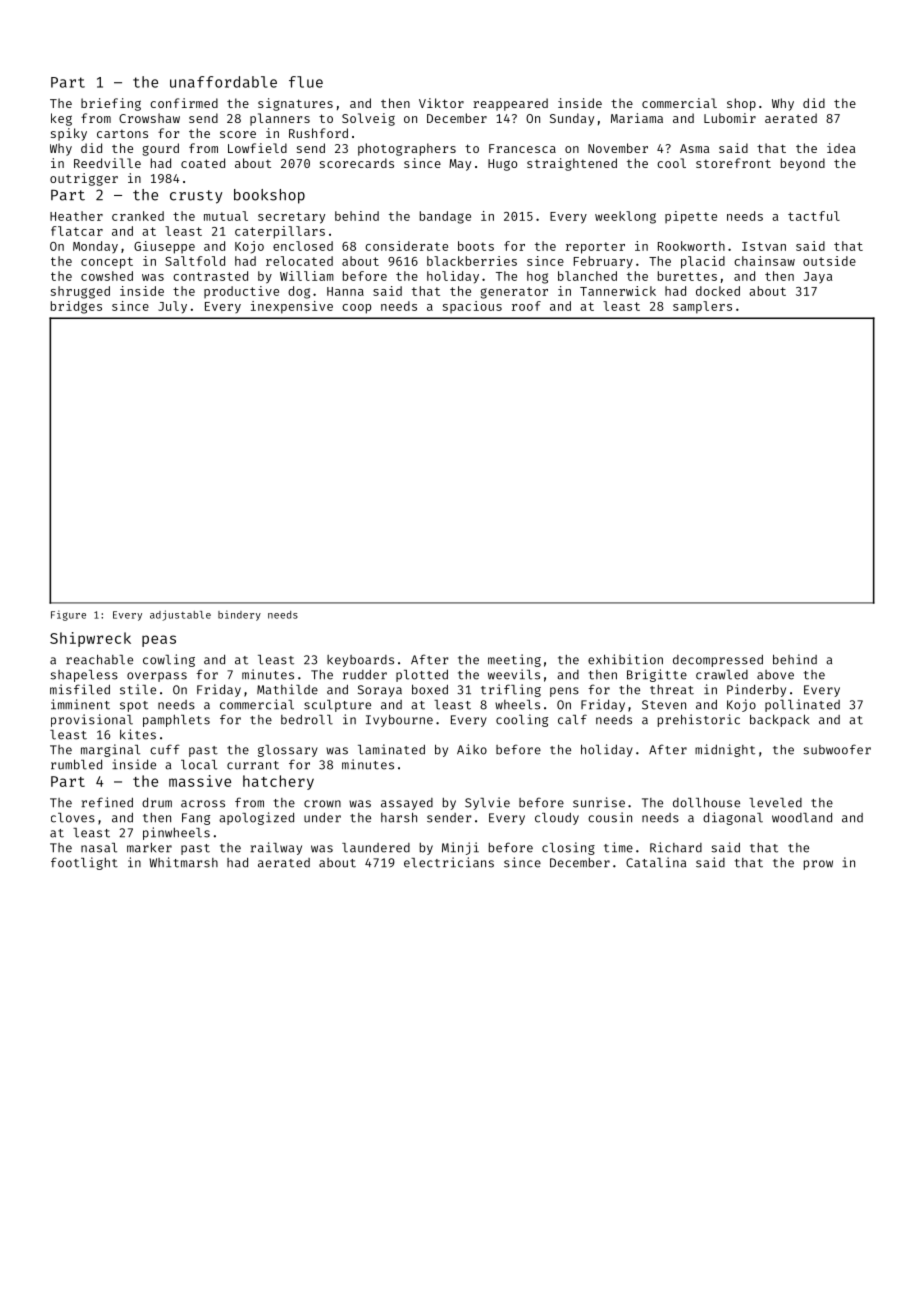 Image resolution: width=924 pixels, height=1308 pixels. What do you see at coordinates (625, 659) in the screenshot?
I see `exhibition` at bounding box center [625, 659].
